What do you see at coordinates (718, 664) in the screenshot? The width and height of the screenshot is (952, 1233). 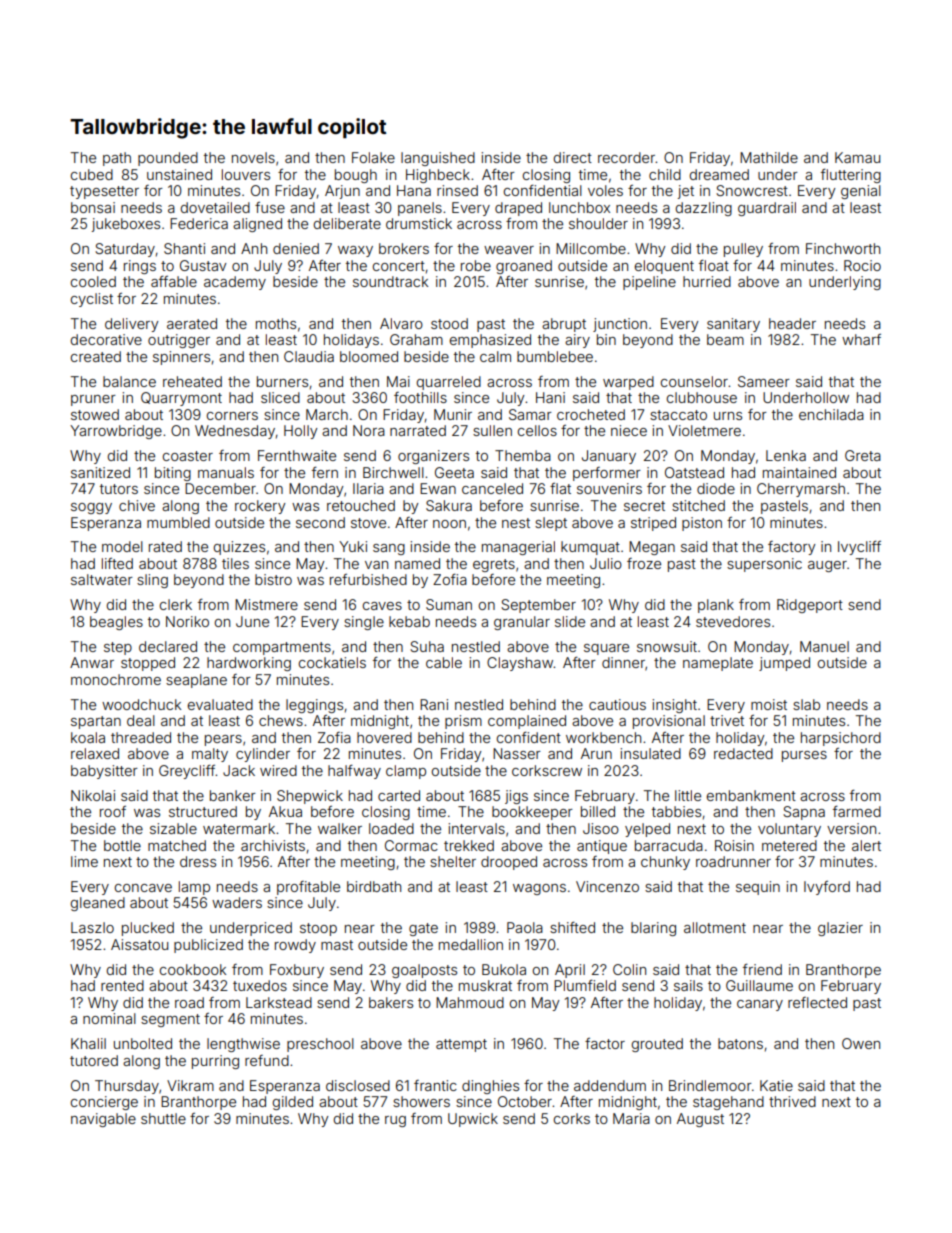 I see `nameplate` at bounding box center [718, 664].
